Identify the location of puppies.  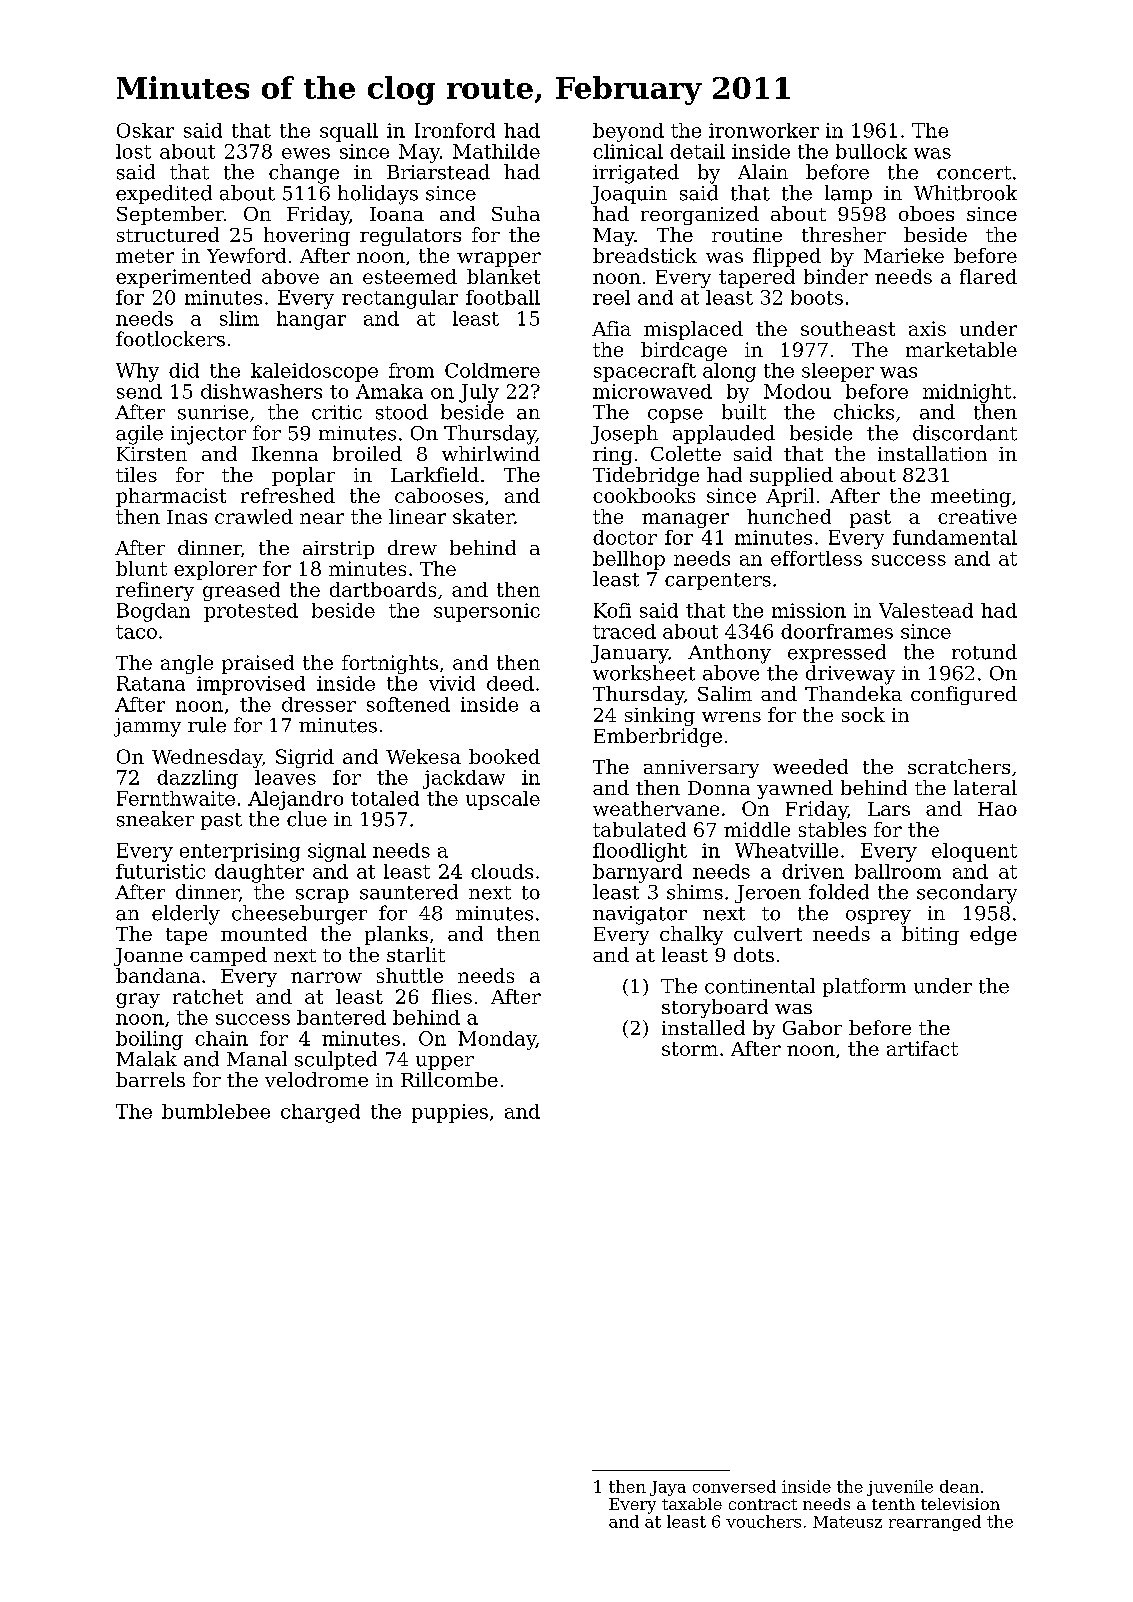
(450, 1113).
